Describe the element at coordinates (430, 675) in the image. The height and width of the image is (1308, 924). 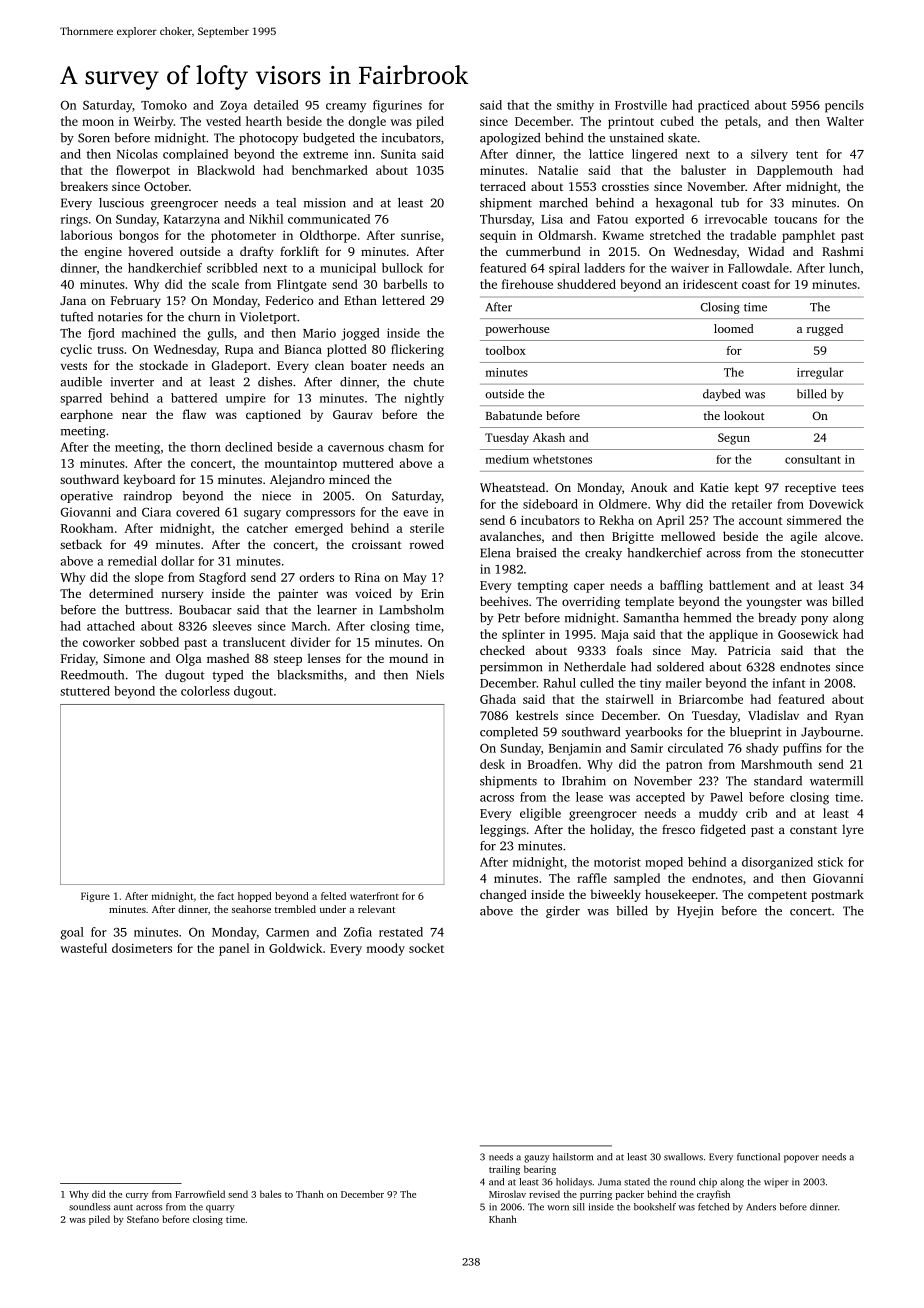
I see `Niels` at that location.
